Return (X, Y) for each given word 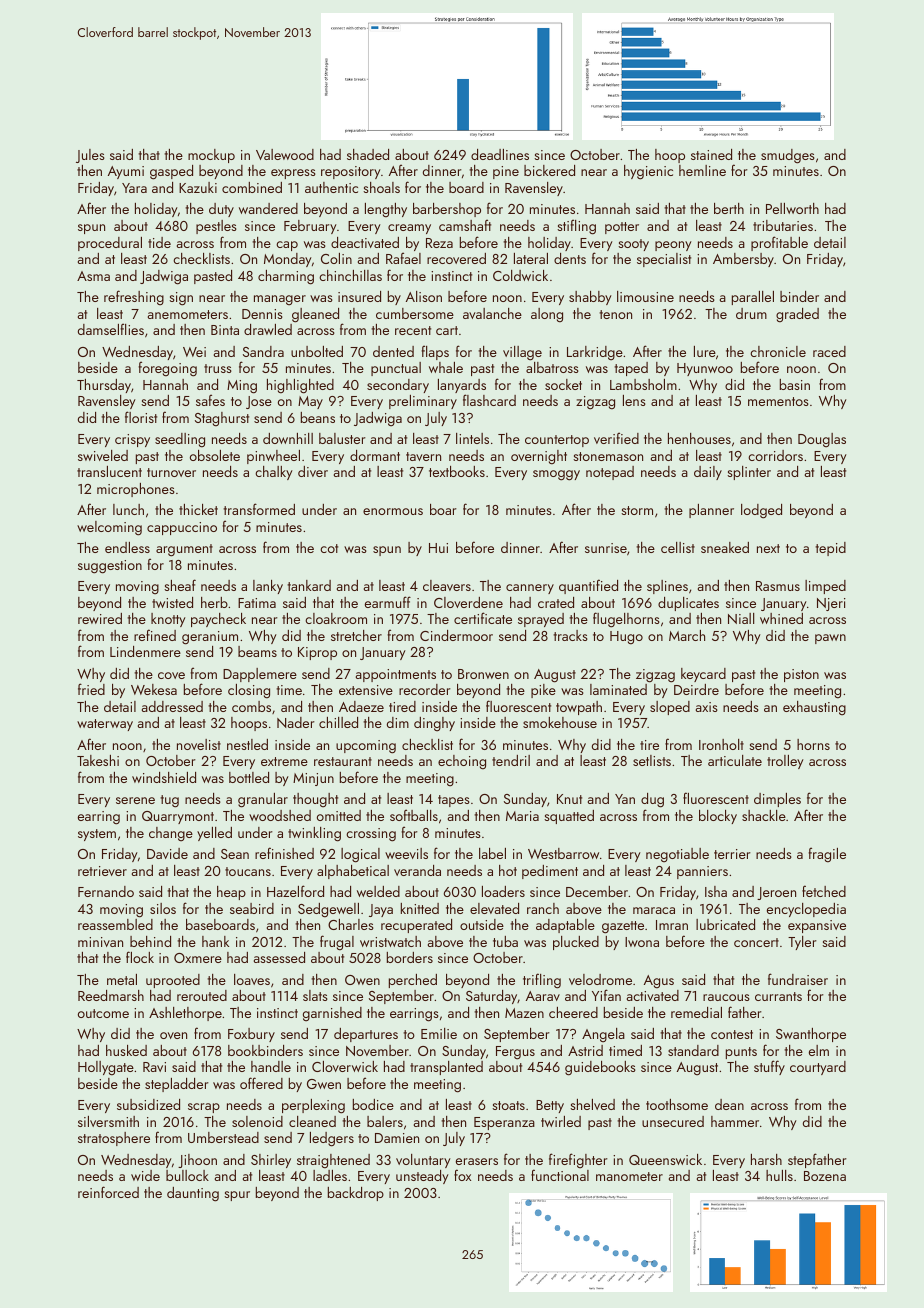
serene (135, 800)
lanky (268, 587)
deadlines (500, 154)
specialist (664, 260)
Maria (522, 816)
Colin (336, 258)
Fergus (515, 1053)
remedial (696, 1012)
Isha (716, 891)
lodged (761, 511)
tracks (570, 635)
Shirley (271, 1161)
